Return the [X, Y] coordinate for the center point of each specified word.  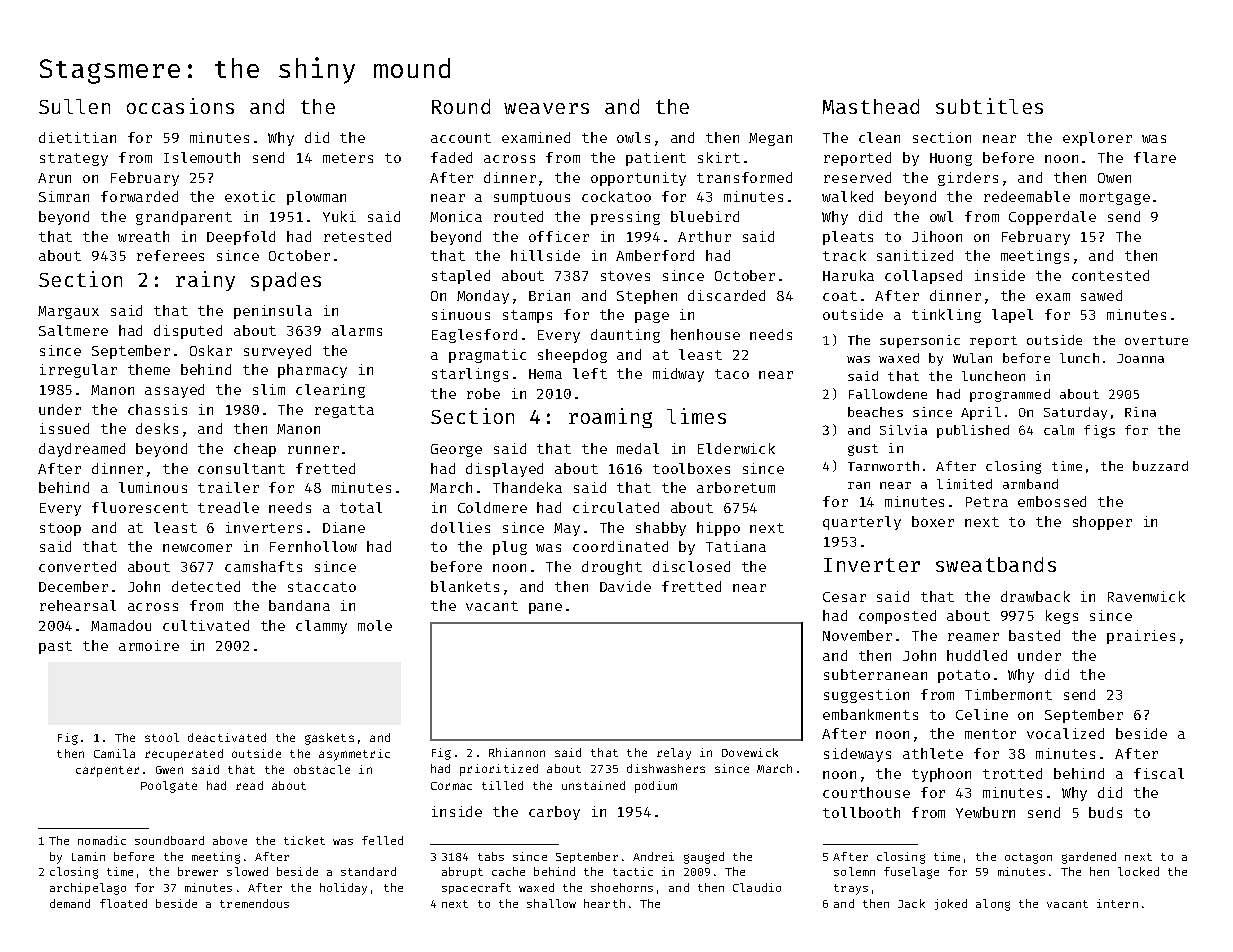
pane [545, 608]
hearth [604, 903]
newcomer [197, 548]
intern [1117, 903]
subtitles [989, 106]
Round [461, 106]
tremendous [254, 903]
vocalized [1065, 733]
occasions [180, 106]
